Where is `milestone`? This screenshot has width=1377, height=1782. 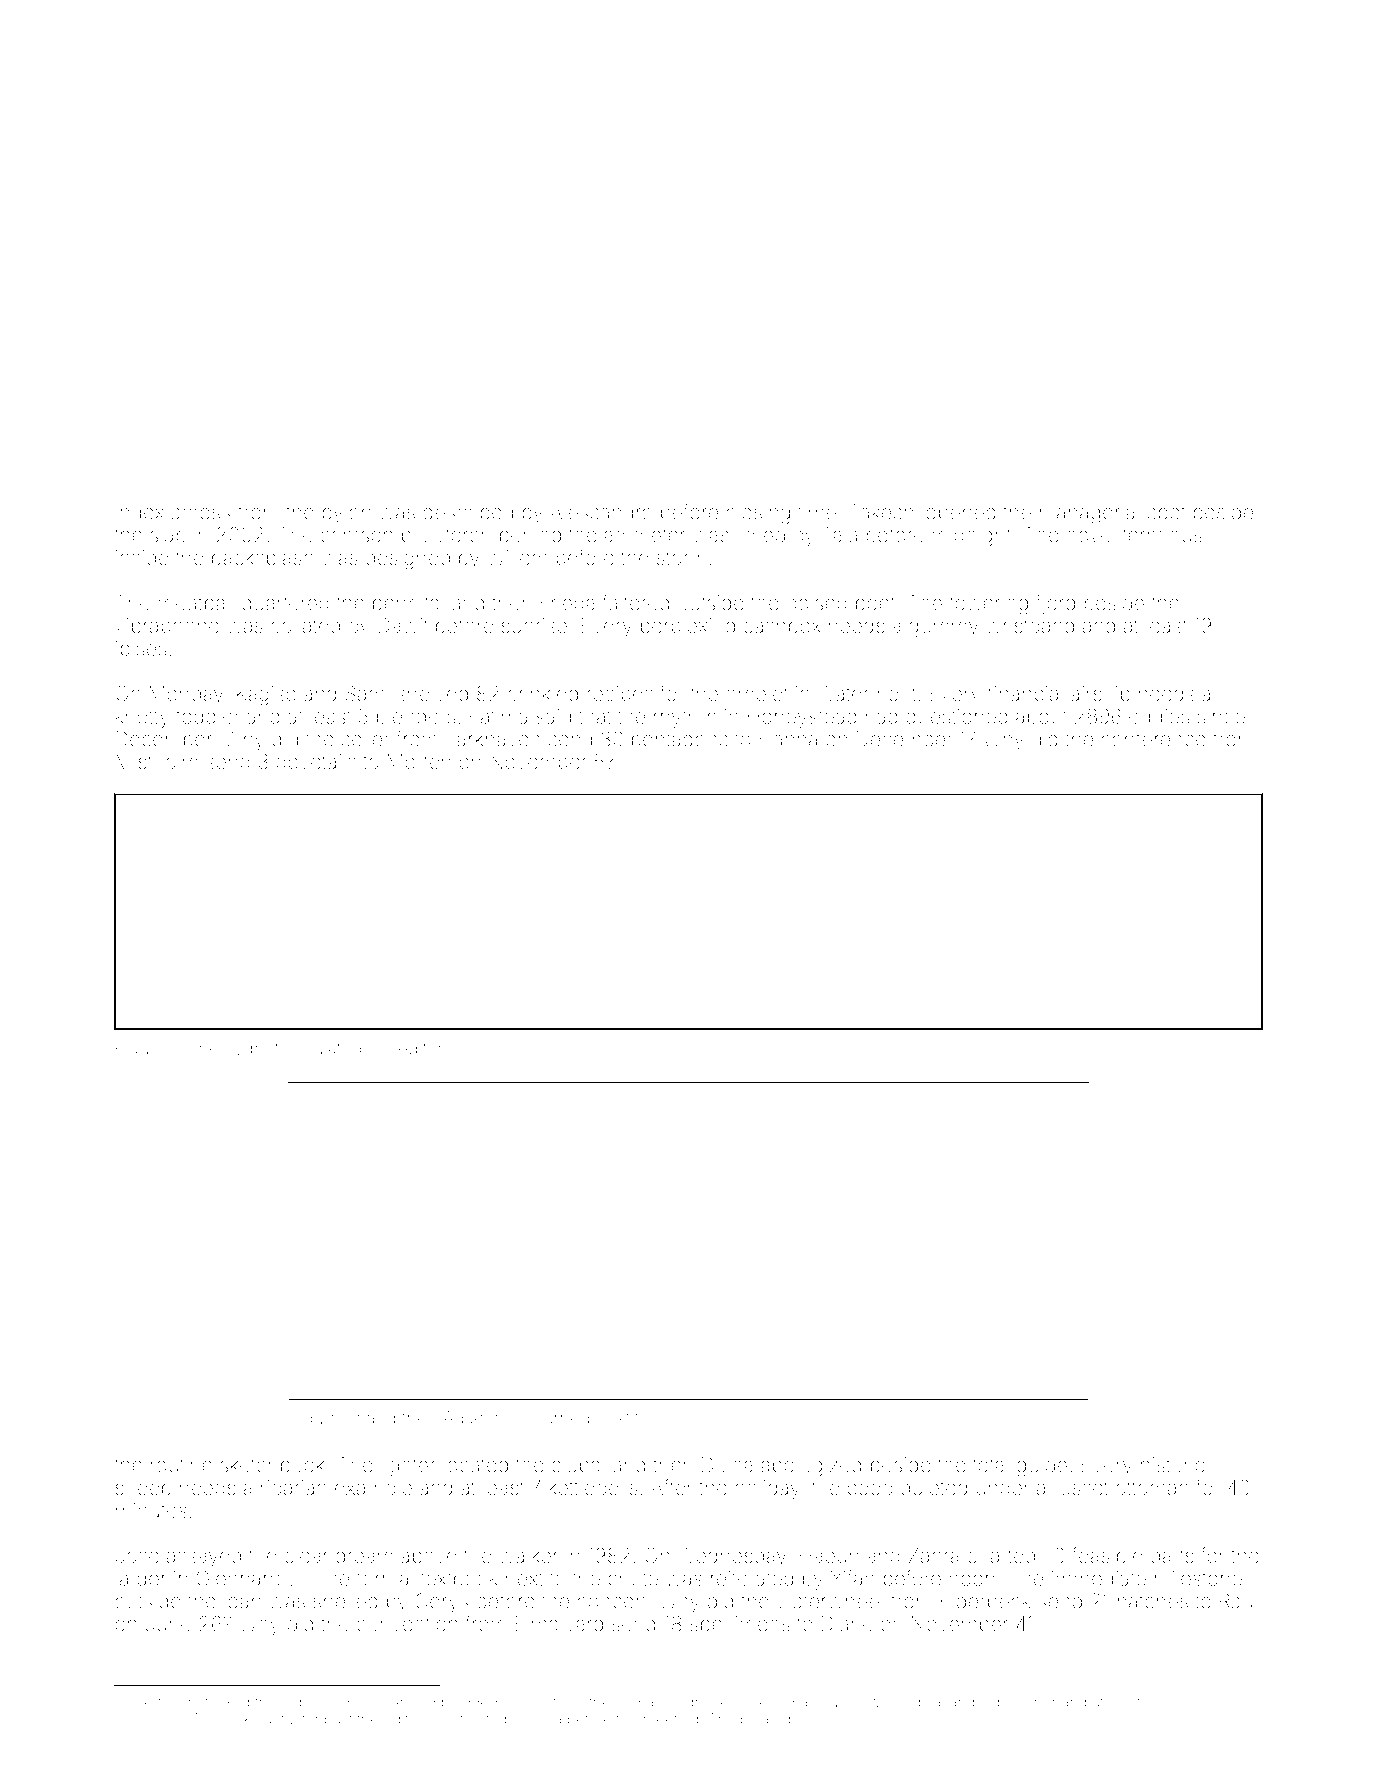
milestone is located at coordinates (1198, 1578).
